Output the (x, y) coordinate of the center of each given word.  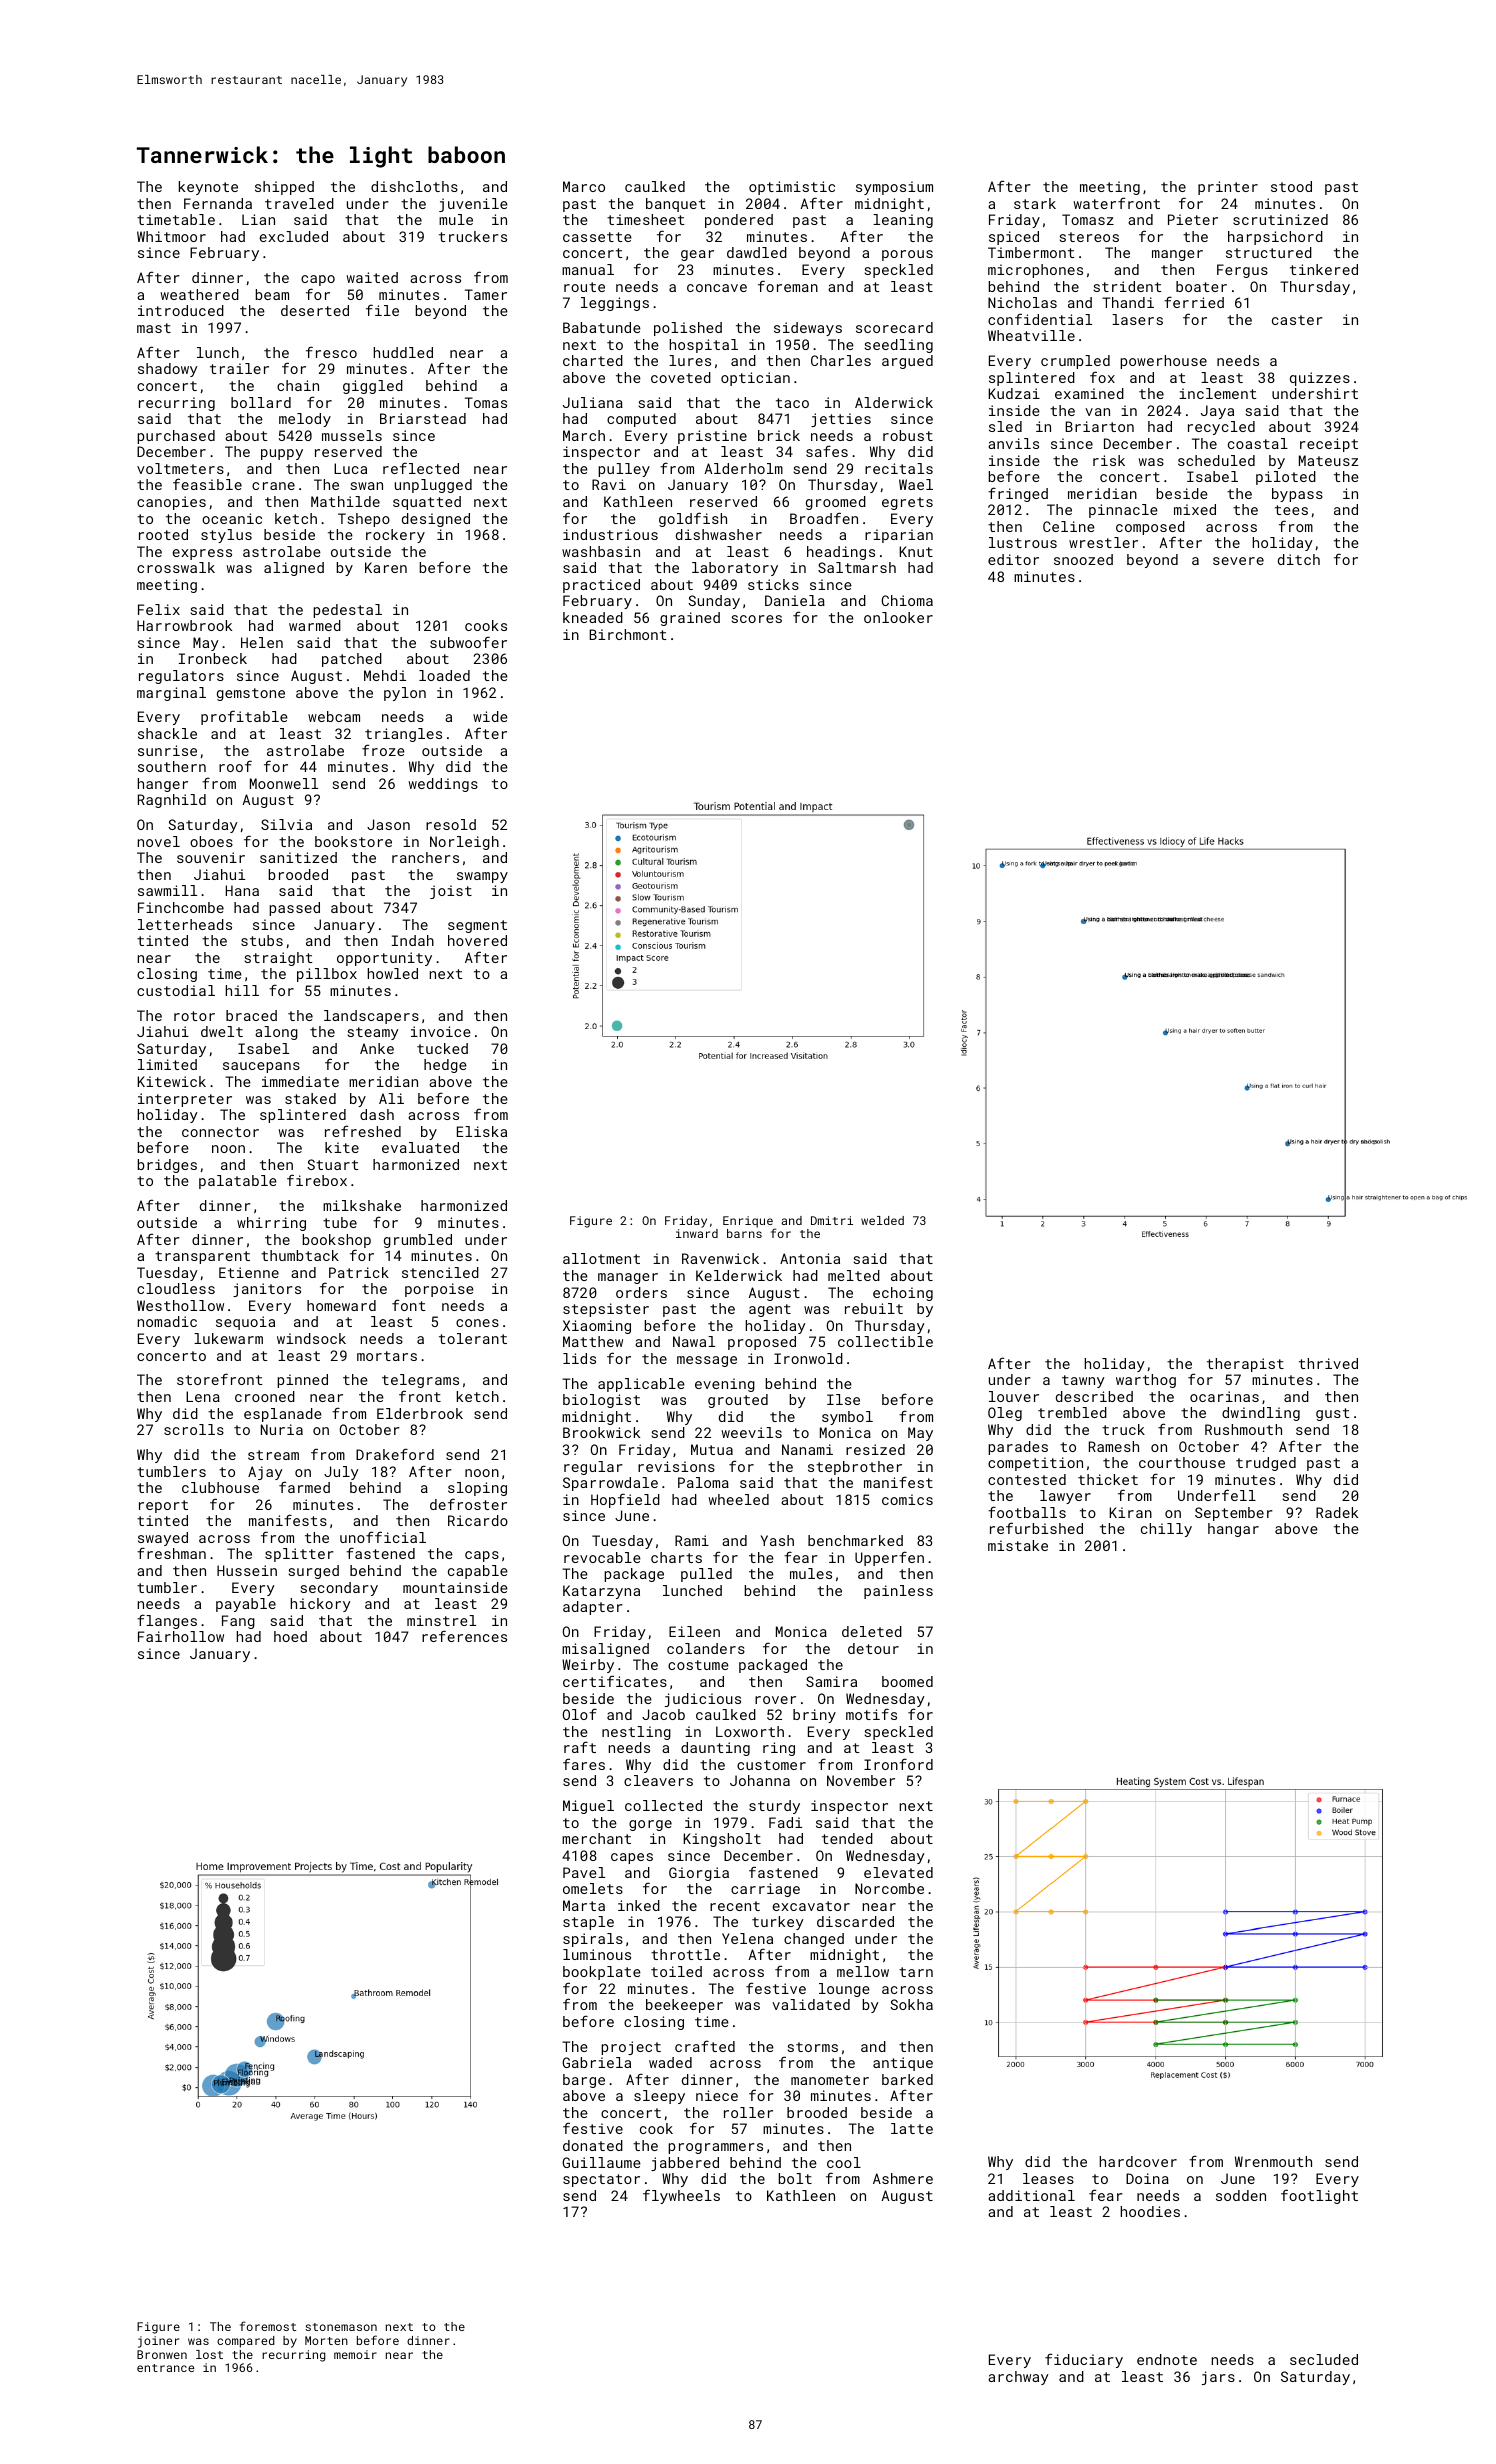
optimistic (792, 188)
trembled (1072, 1412)
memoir (355, 2354)
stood (1291, 186)
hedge (445, 1066)
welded (882, 1220)
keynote (208, 188)
